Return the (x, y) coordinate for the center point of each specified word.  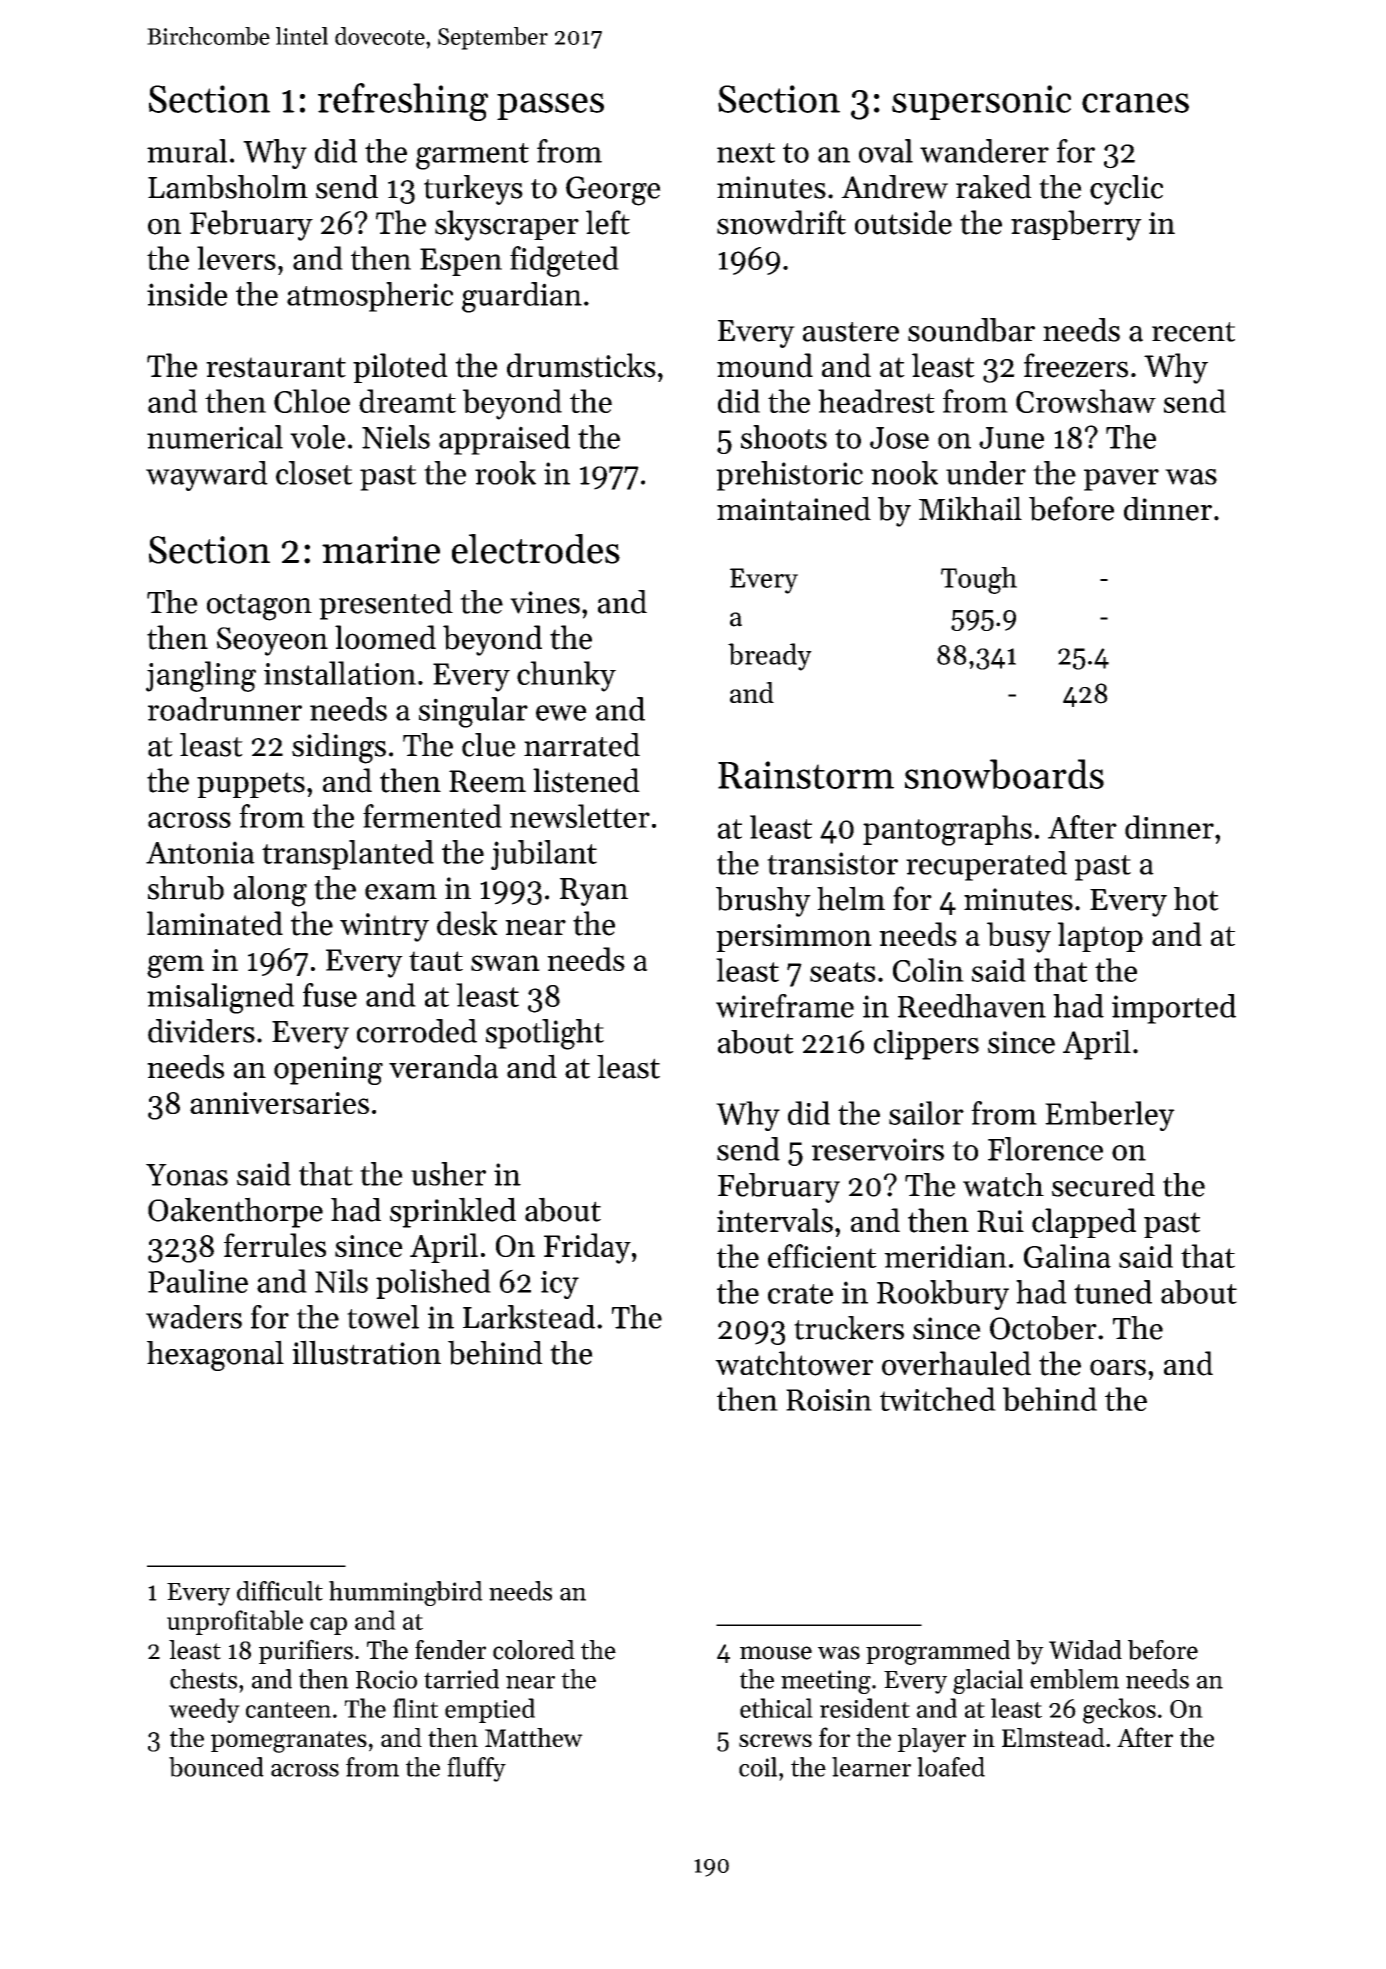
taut (436, 961)
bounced (216, 1767)
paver (1121, 480)
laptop (1100, 937)
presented (386, 605)
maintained (794, 508)
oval (886, 151)
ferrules (275, 1245)
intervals (775, 1220)
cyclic (1126, 190)
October (1043, 1328)
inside (187, 294)
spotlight (545, 1034)
